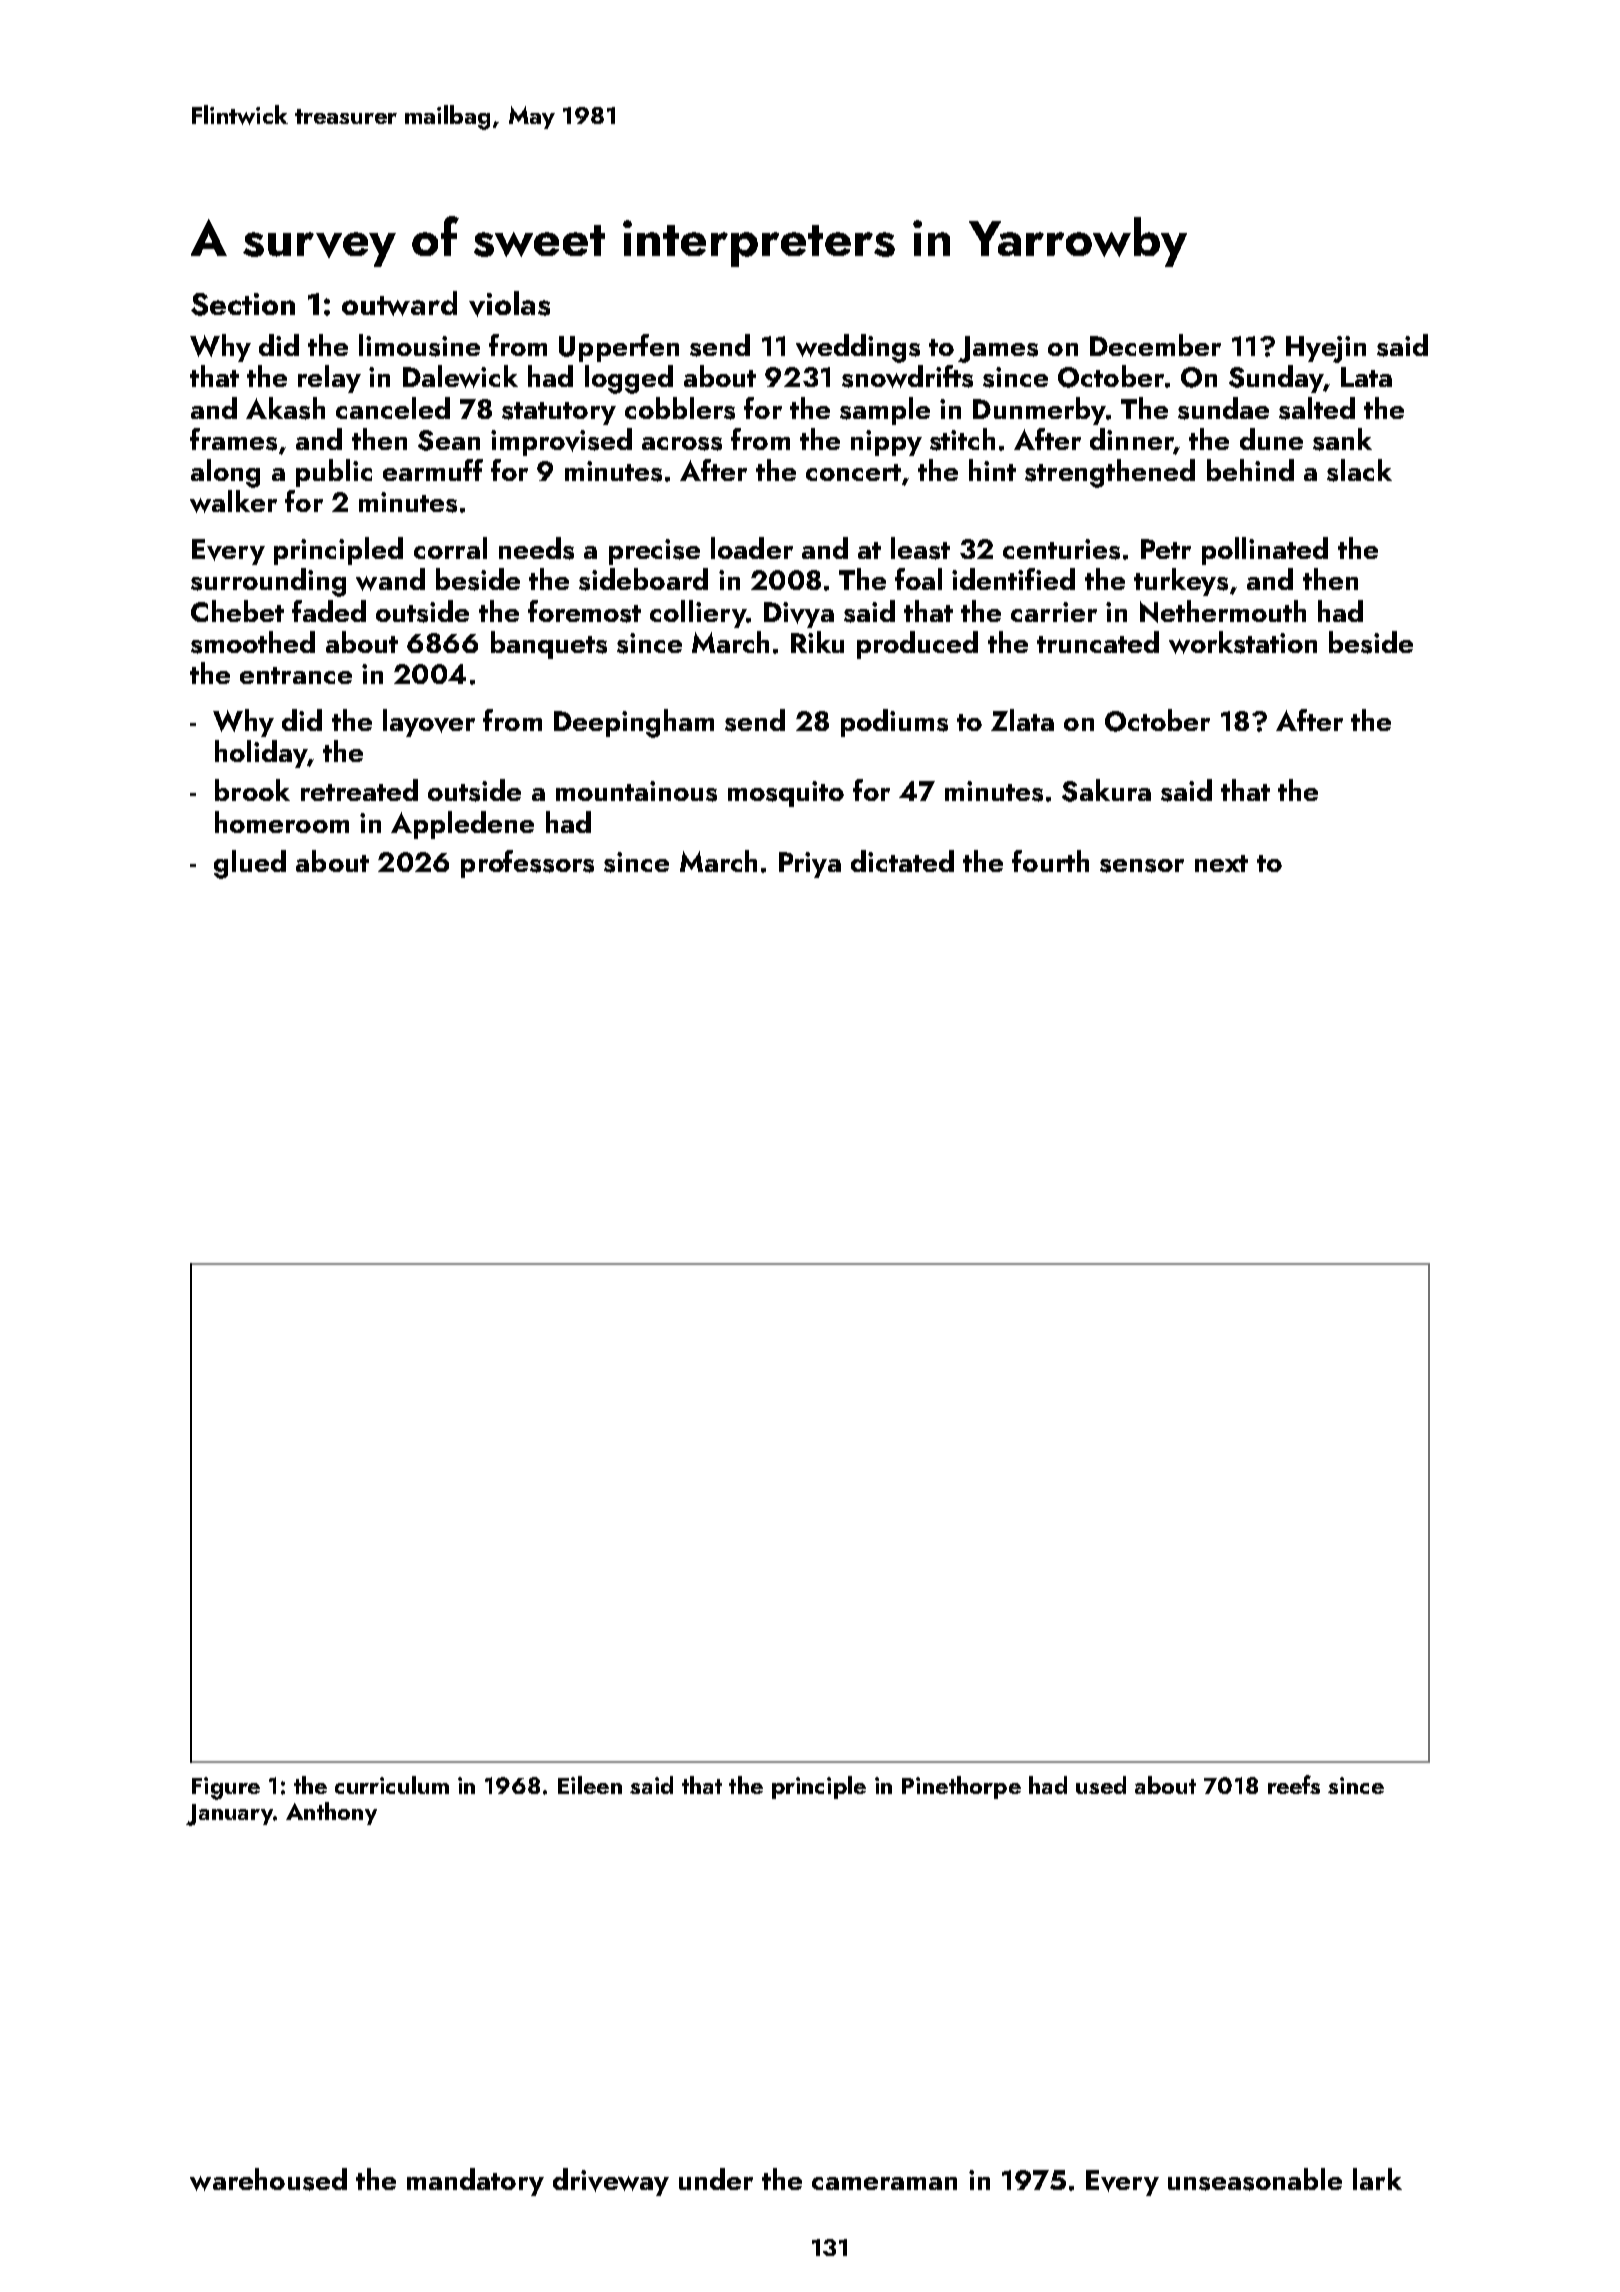  Describe the element at coordinates (226, 1788) in the page. I see `Figure` at that location.
